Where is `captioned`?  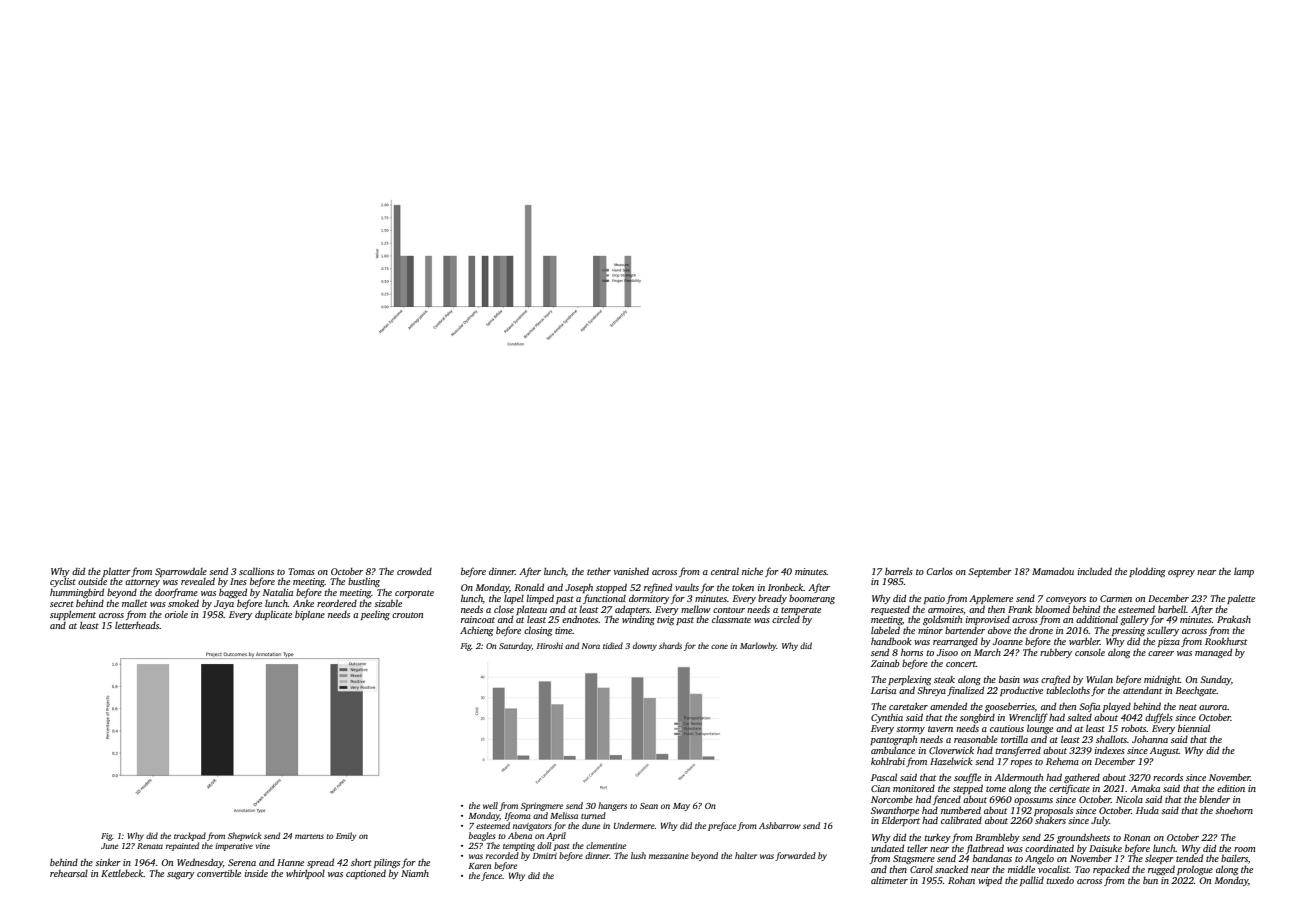 captioned is located at coordinates (366, 874).
